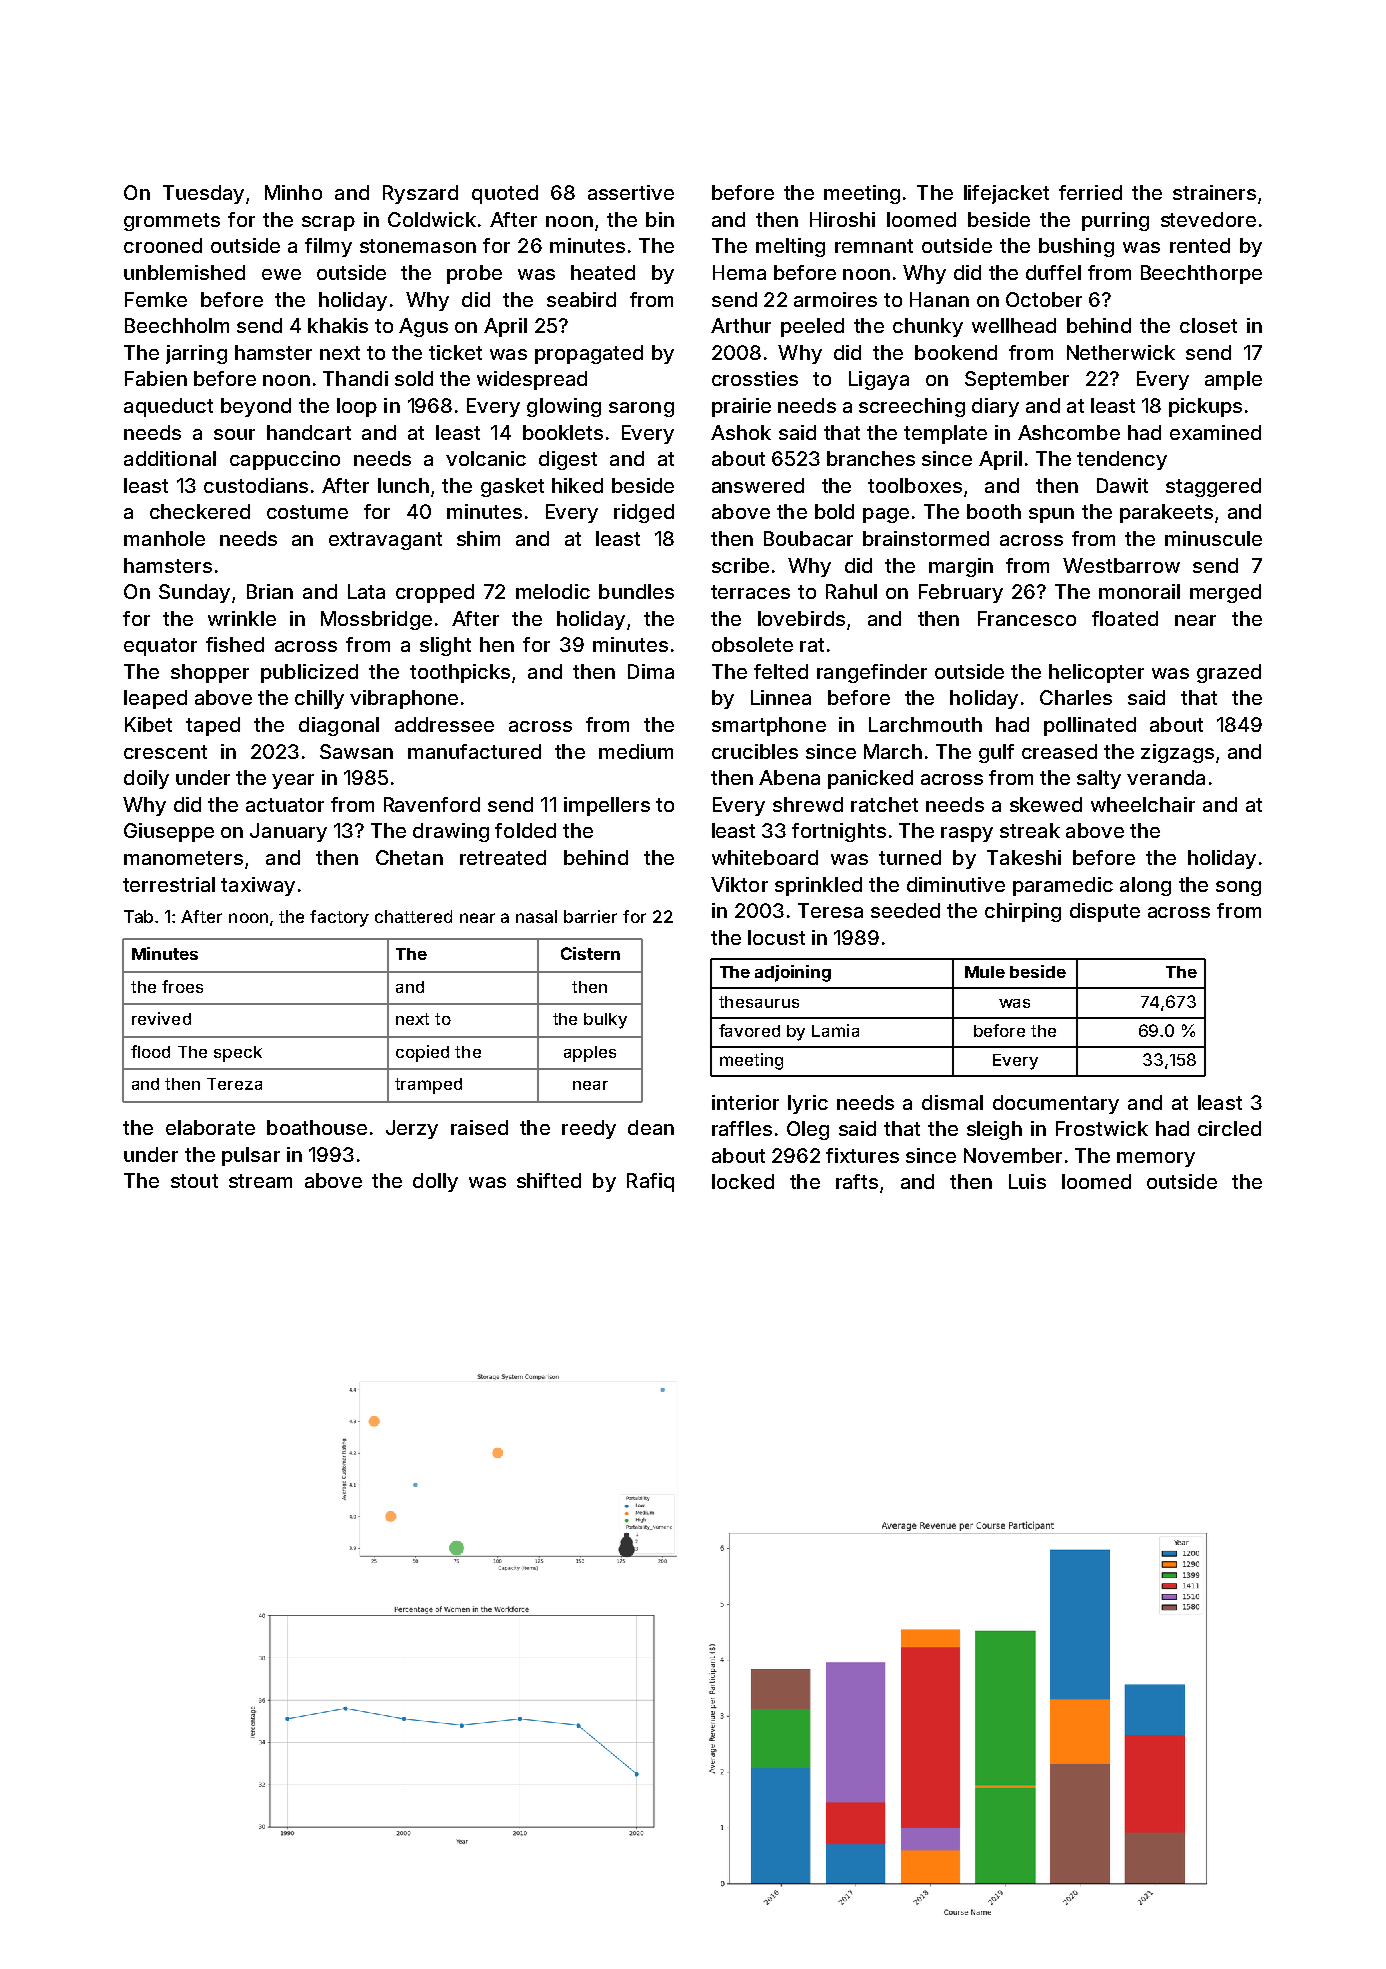 The width and height of the screenshot is (1386, 1969). What do you see at coordinates (474, 751) in the screenshot?
I see `manufactured` at bounding box center [474, 751].
